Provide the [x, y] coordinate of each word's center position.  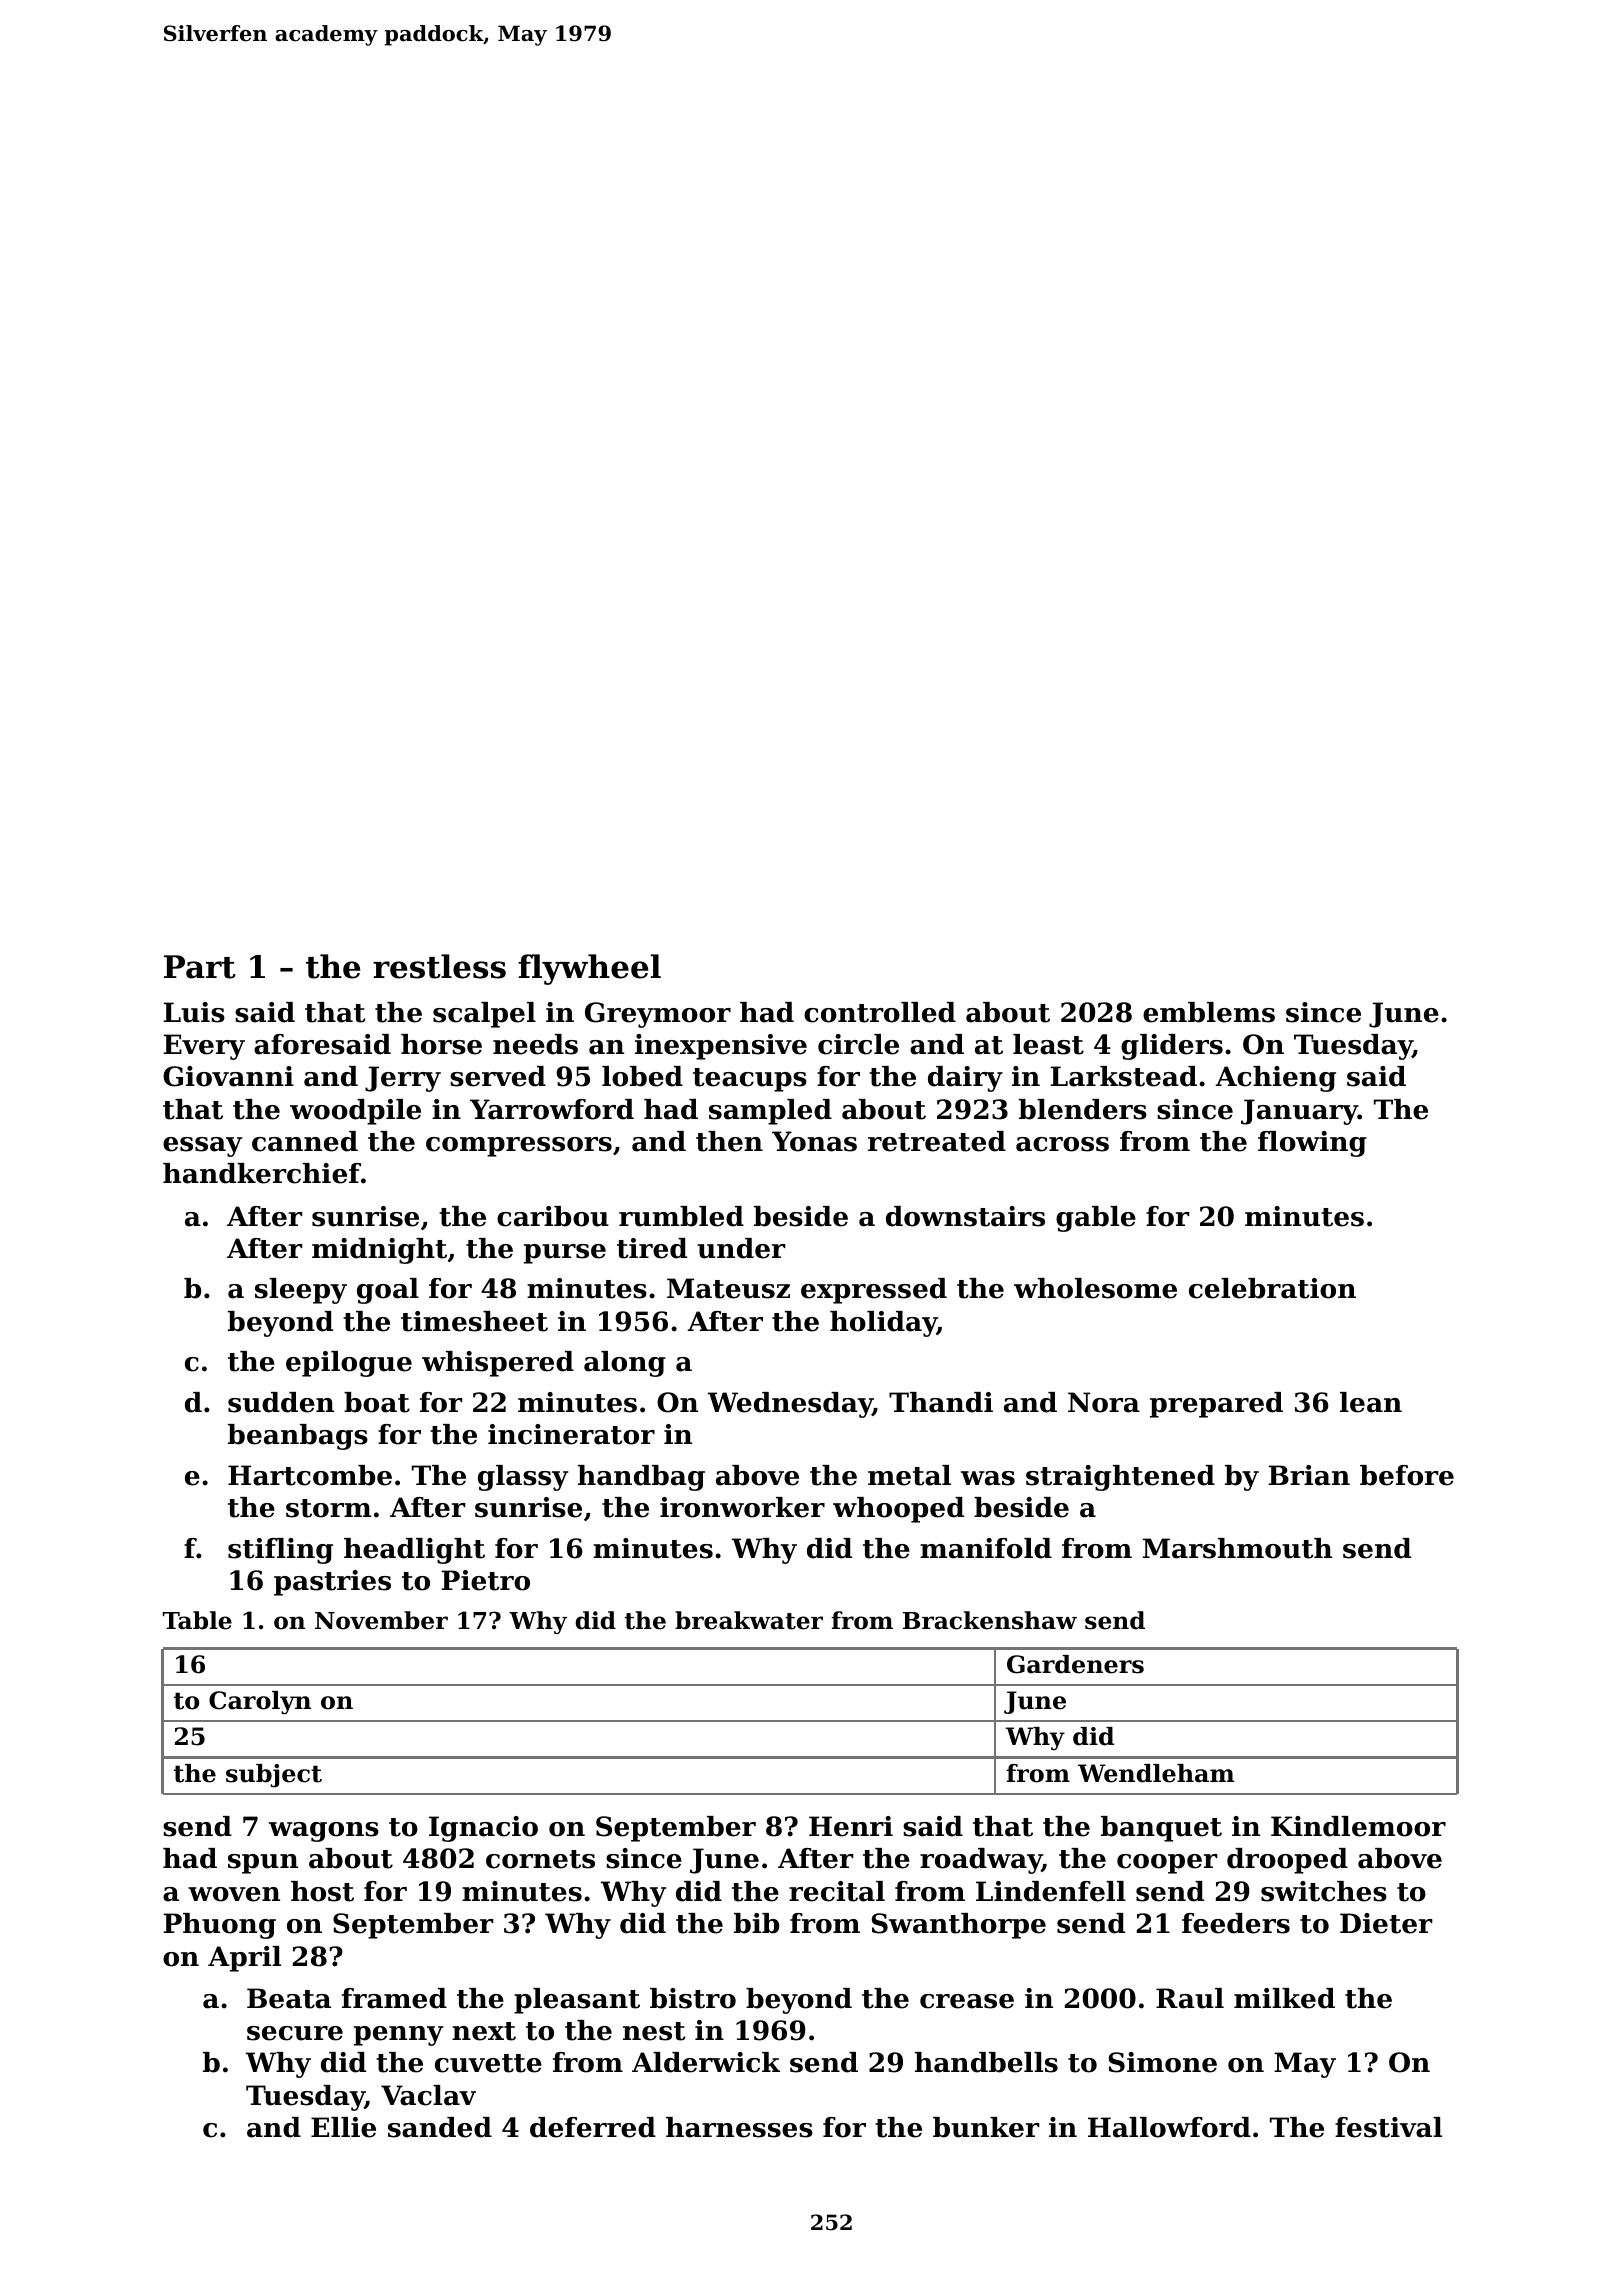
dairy [965, 1079]
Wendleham [1156, 1773]
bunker [986, 2127]
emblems [1209, 1012]
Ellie [343, 2127]
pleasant [577, 2001]
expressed [874, 1291]
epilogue [349, 1364]
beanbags [298, 1437]
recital [837, 1891]
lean [1371, 1402]
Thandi [941, 1402]
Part [200, 967]
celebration [1272, 1288]
